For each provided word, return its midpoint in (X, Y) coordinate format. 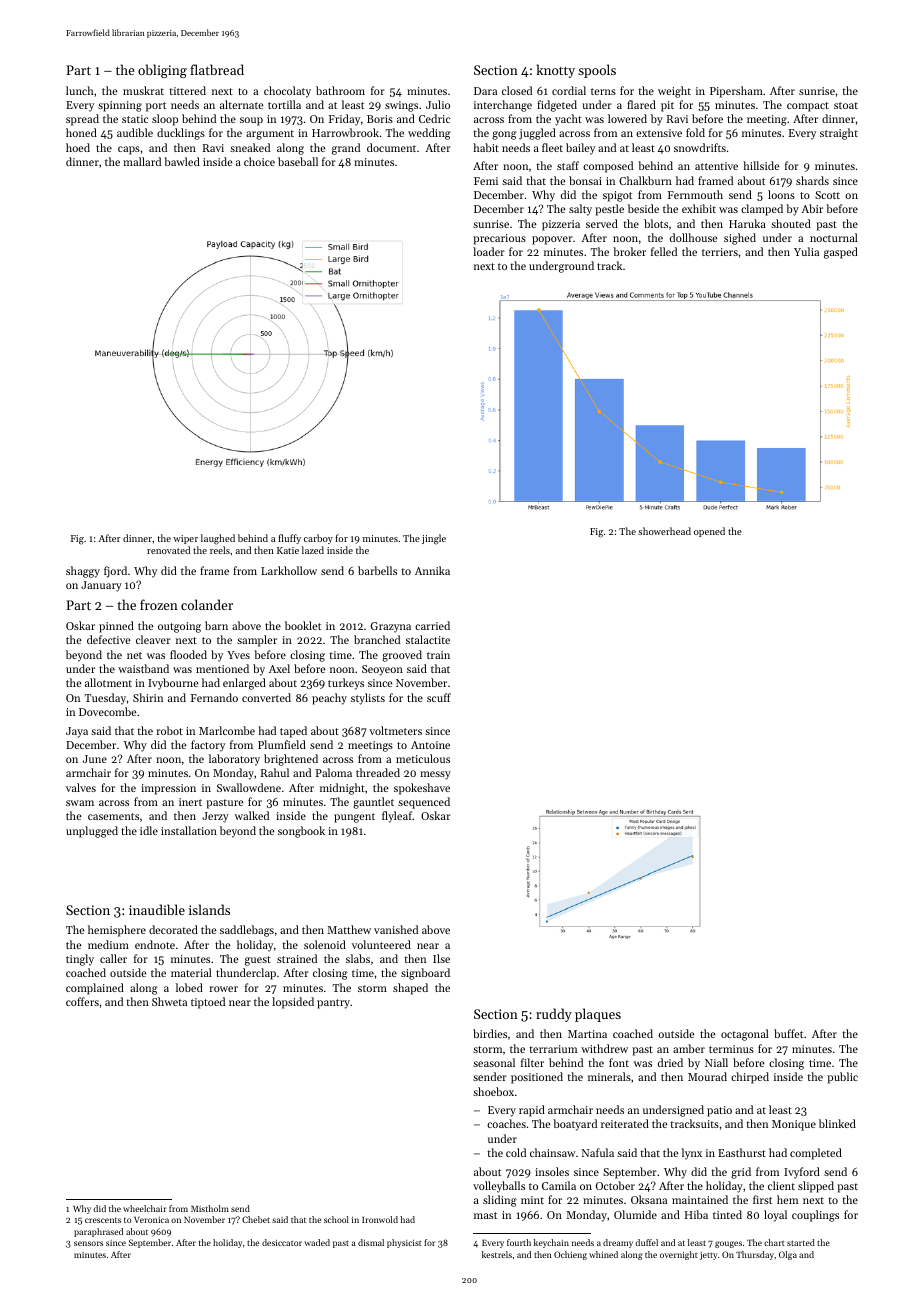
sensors (88, 1243)
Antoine (430, 745)
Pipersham (736, 92)
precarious (499, 239)
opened (709, 532)
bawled (182, 161)
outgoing (179, 627)
